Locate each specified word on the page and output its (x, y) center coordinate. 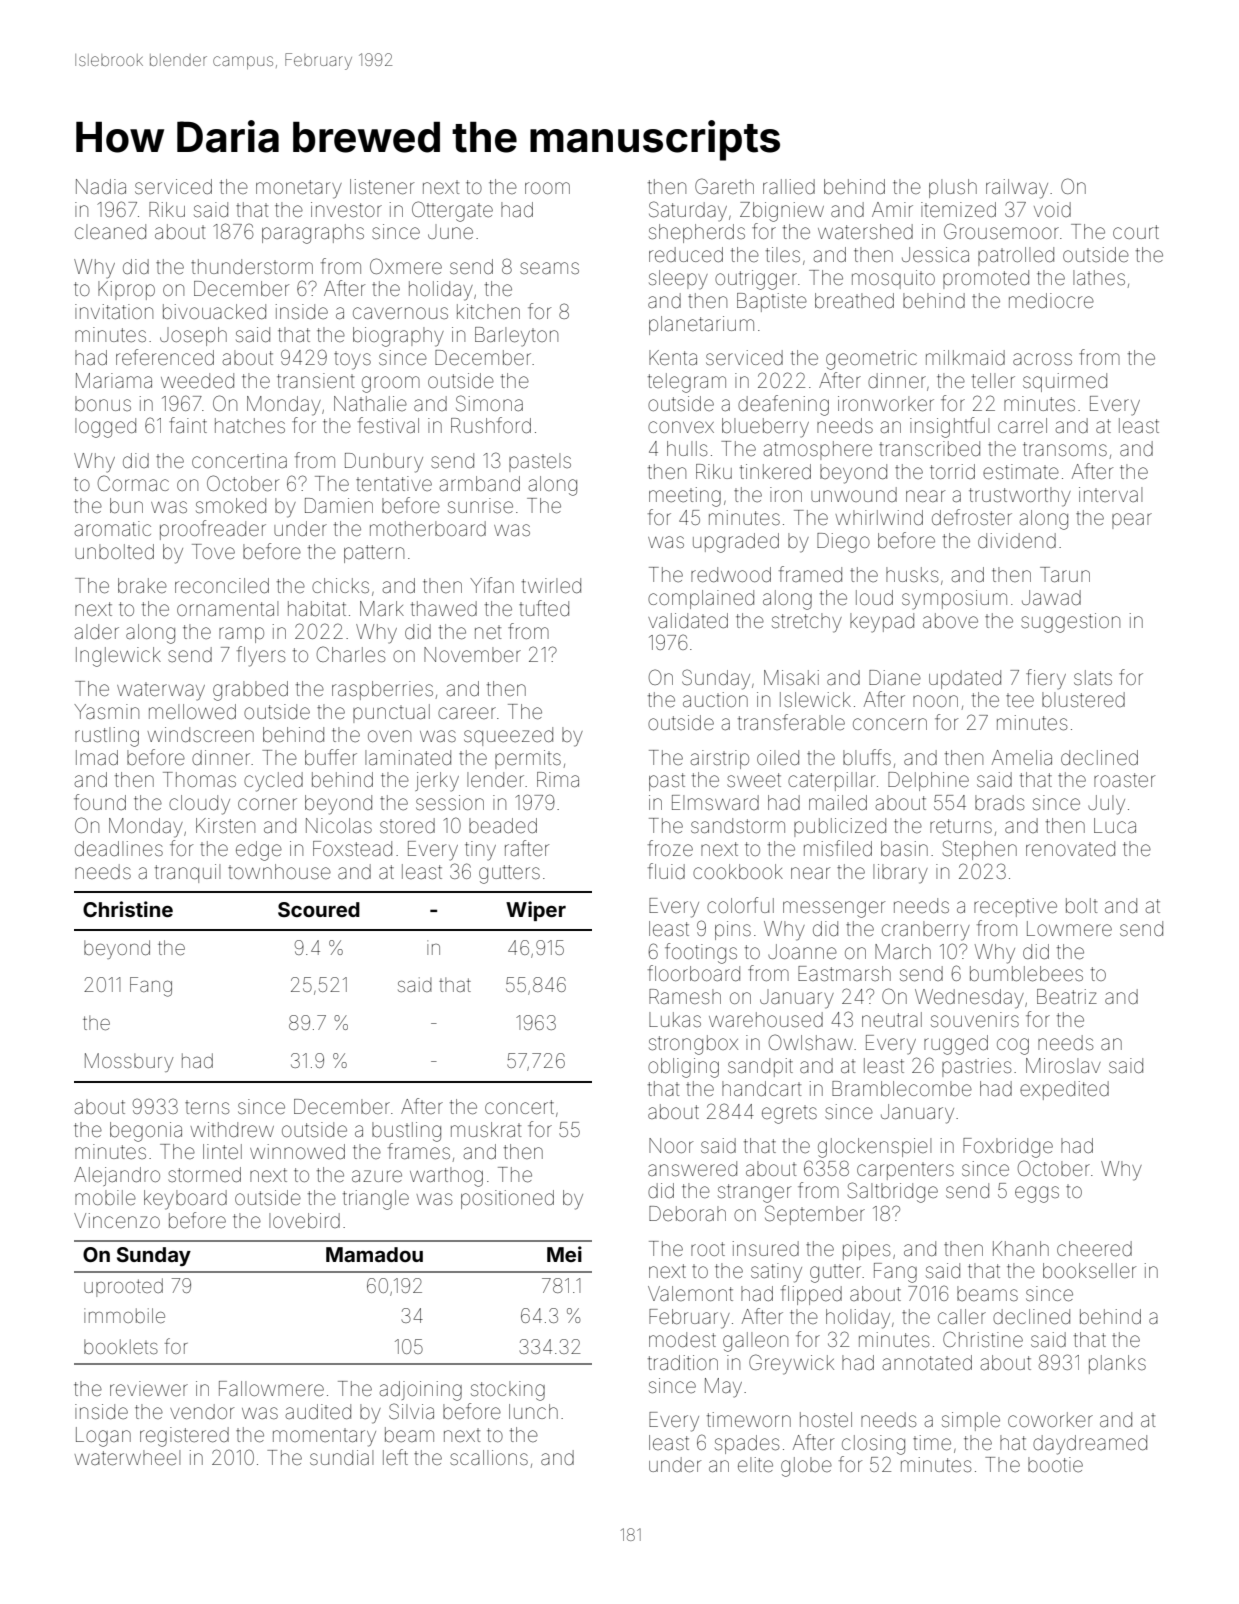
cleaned (110, 232)
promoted (986, 279)
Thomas (199, 779)
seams (549, 268)
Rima (558, 779)
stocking (508, 1391)
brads (999, 802)
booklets (121, 1346)
